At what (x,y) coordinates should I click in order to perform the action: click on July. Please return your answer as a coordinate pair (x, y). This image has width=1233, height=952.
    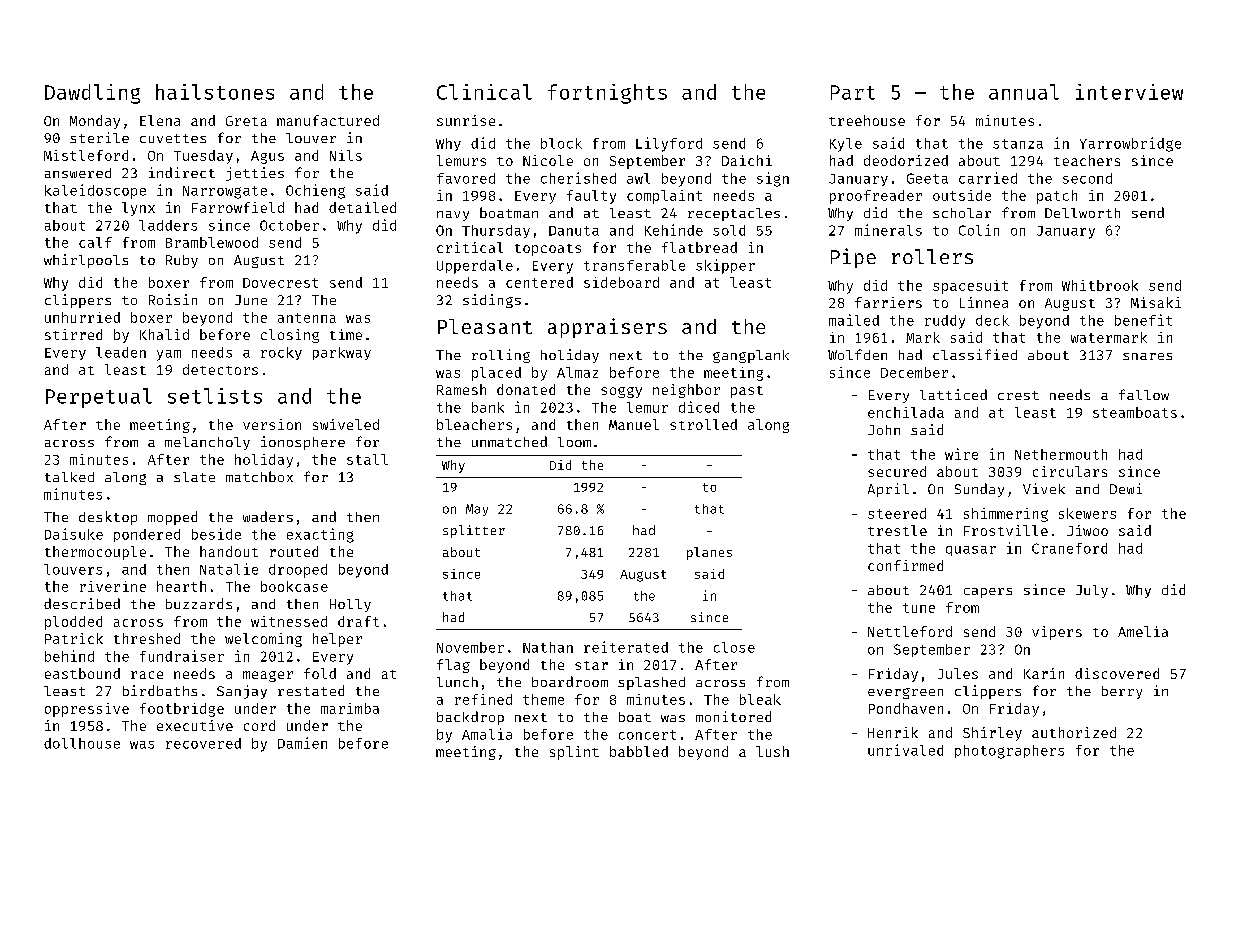
    Looking at the image, I should click on (1092, 591).
